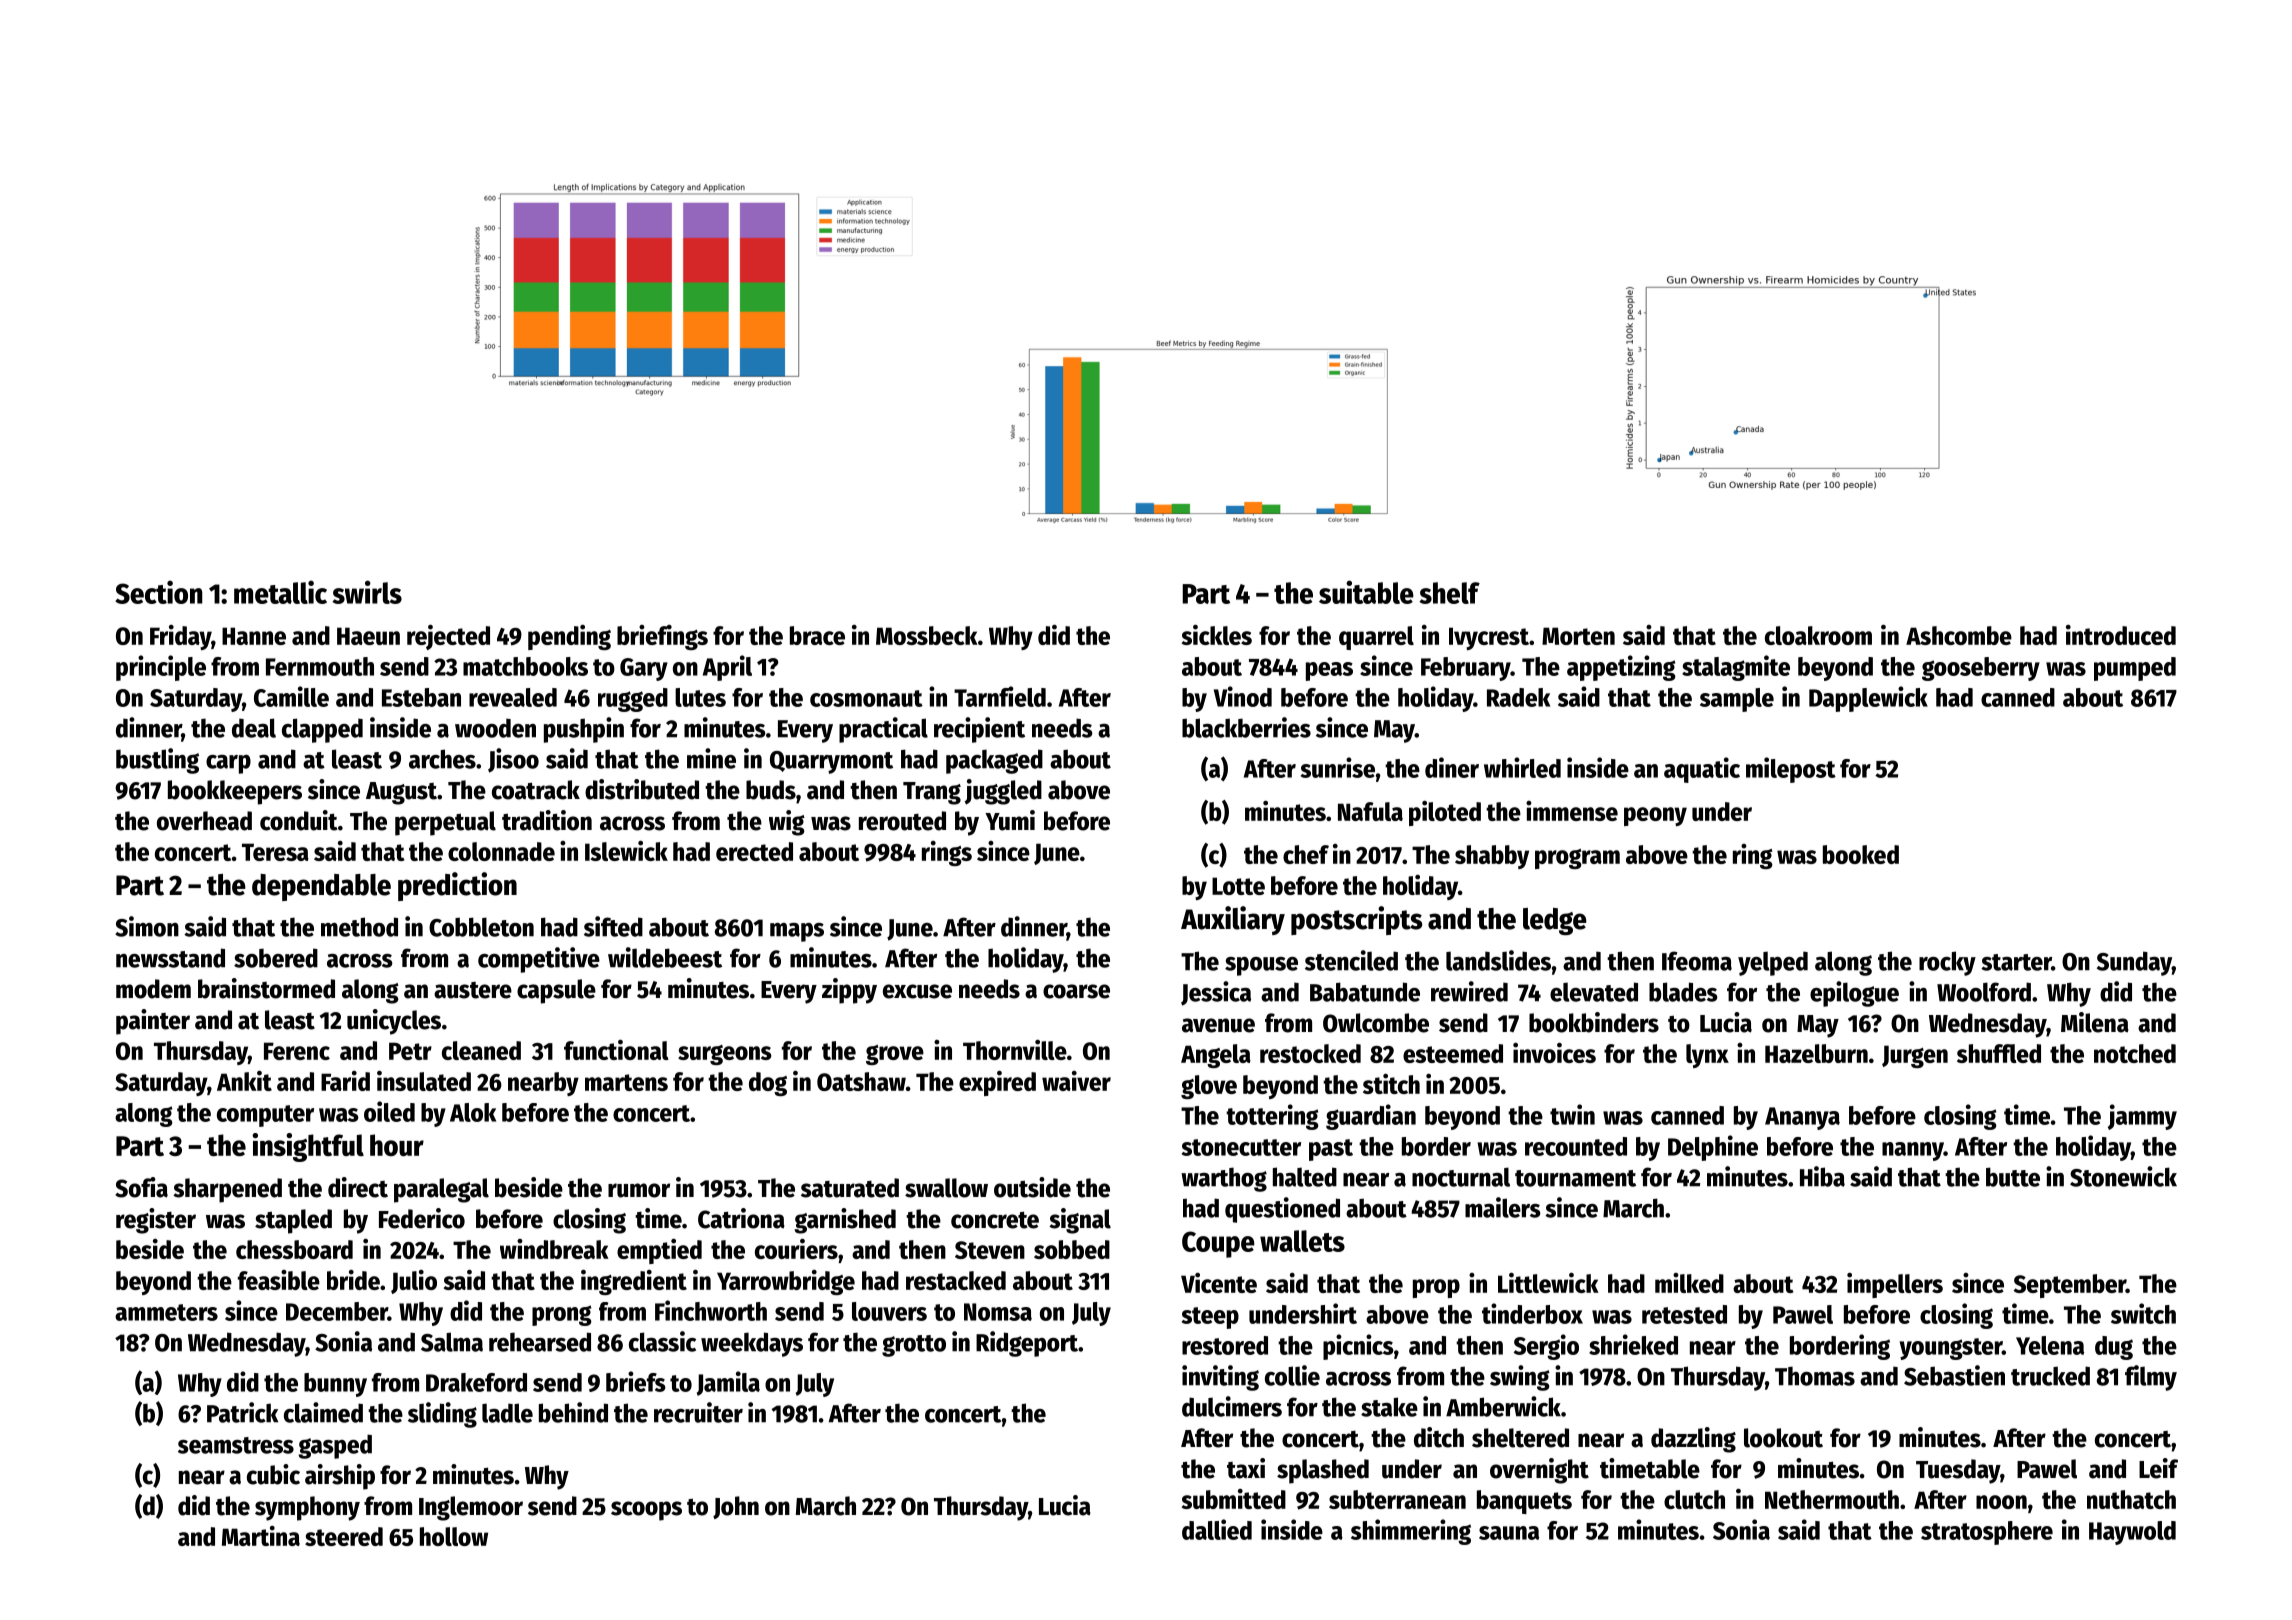  What do you see at coordinates (1366, 592) in the page?
I see `suitable` at bounding box center [1366, 592].
